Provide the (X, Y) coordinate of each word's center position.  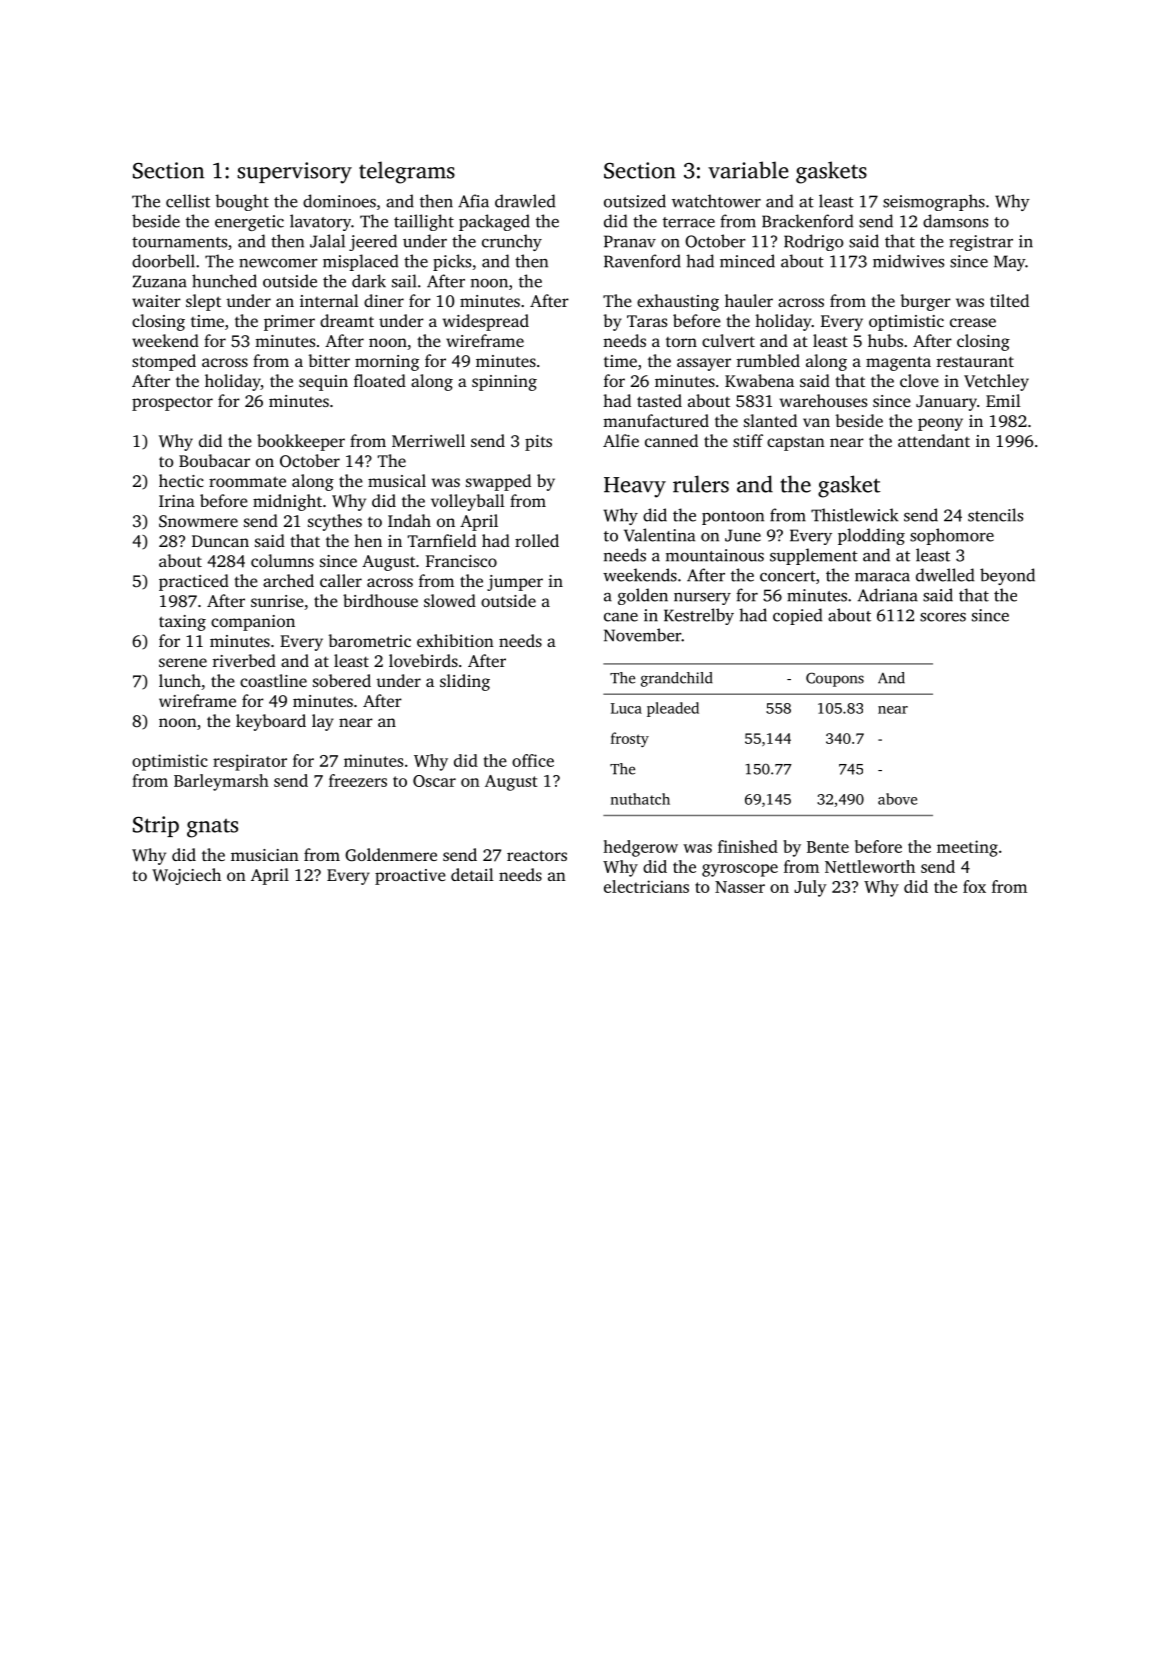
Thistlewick (854, 515)
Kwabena (759, 380)
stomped (164, 362)
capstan (796, 444)
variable (748, 170)
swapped (498, 482)
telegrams (407, 172)
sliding (465, 682)
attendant (934, 440)
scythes (335, 522)
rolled (537, 540)
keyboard (271, 722)
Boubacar (214, 460)
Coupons (835, 679)
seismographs (934, 202)
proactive (410, 877)
